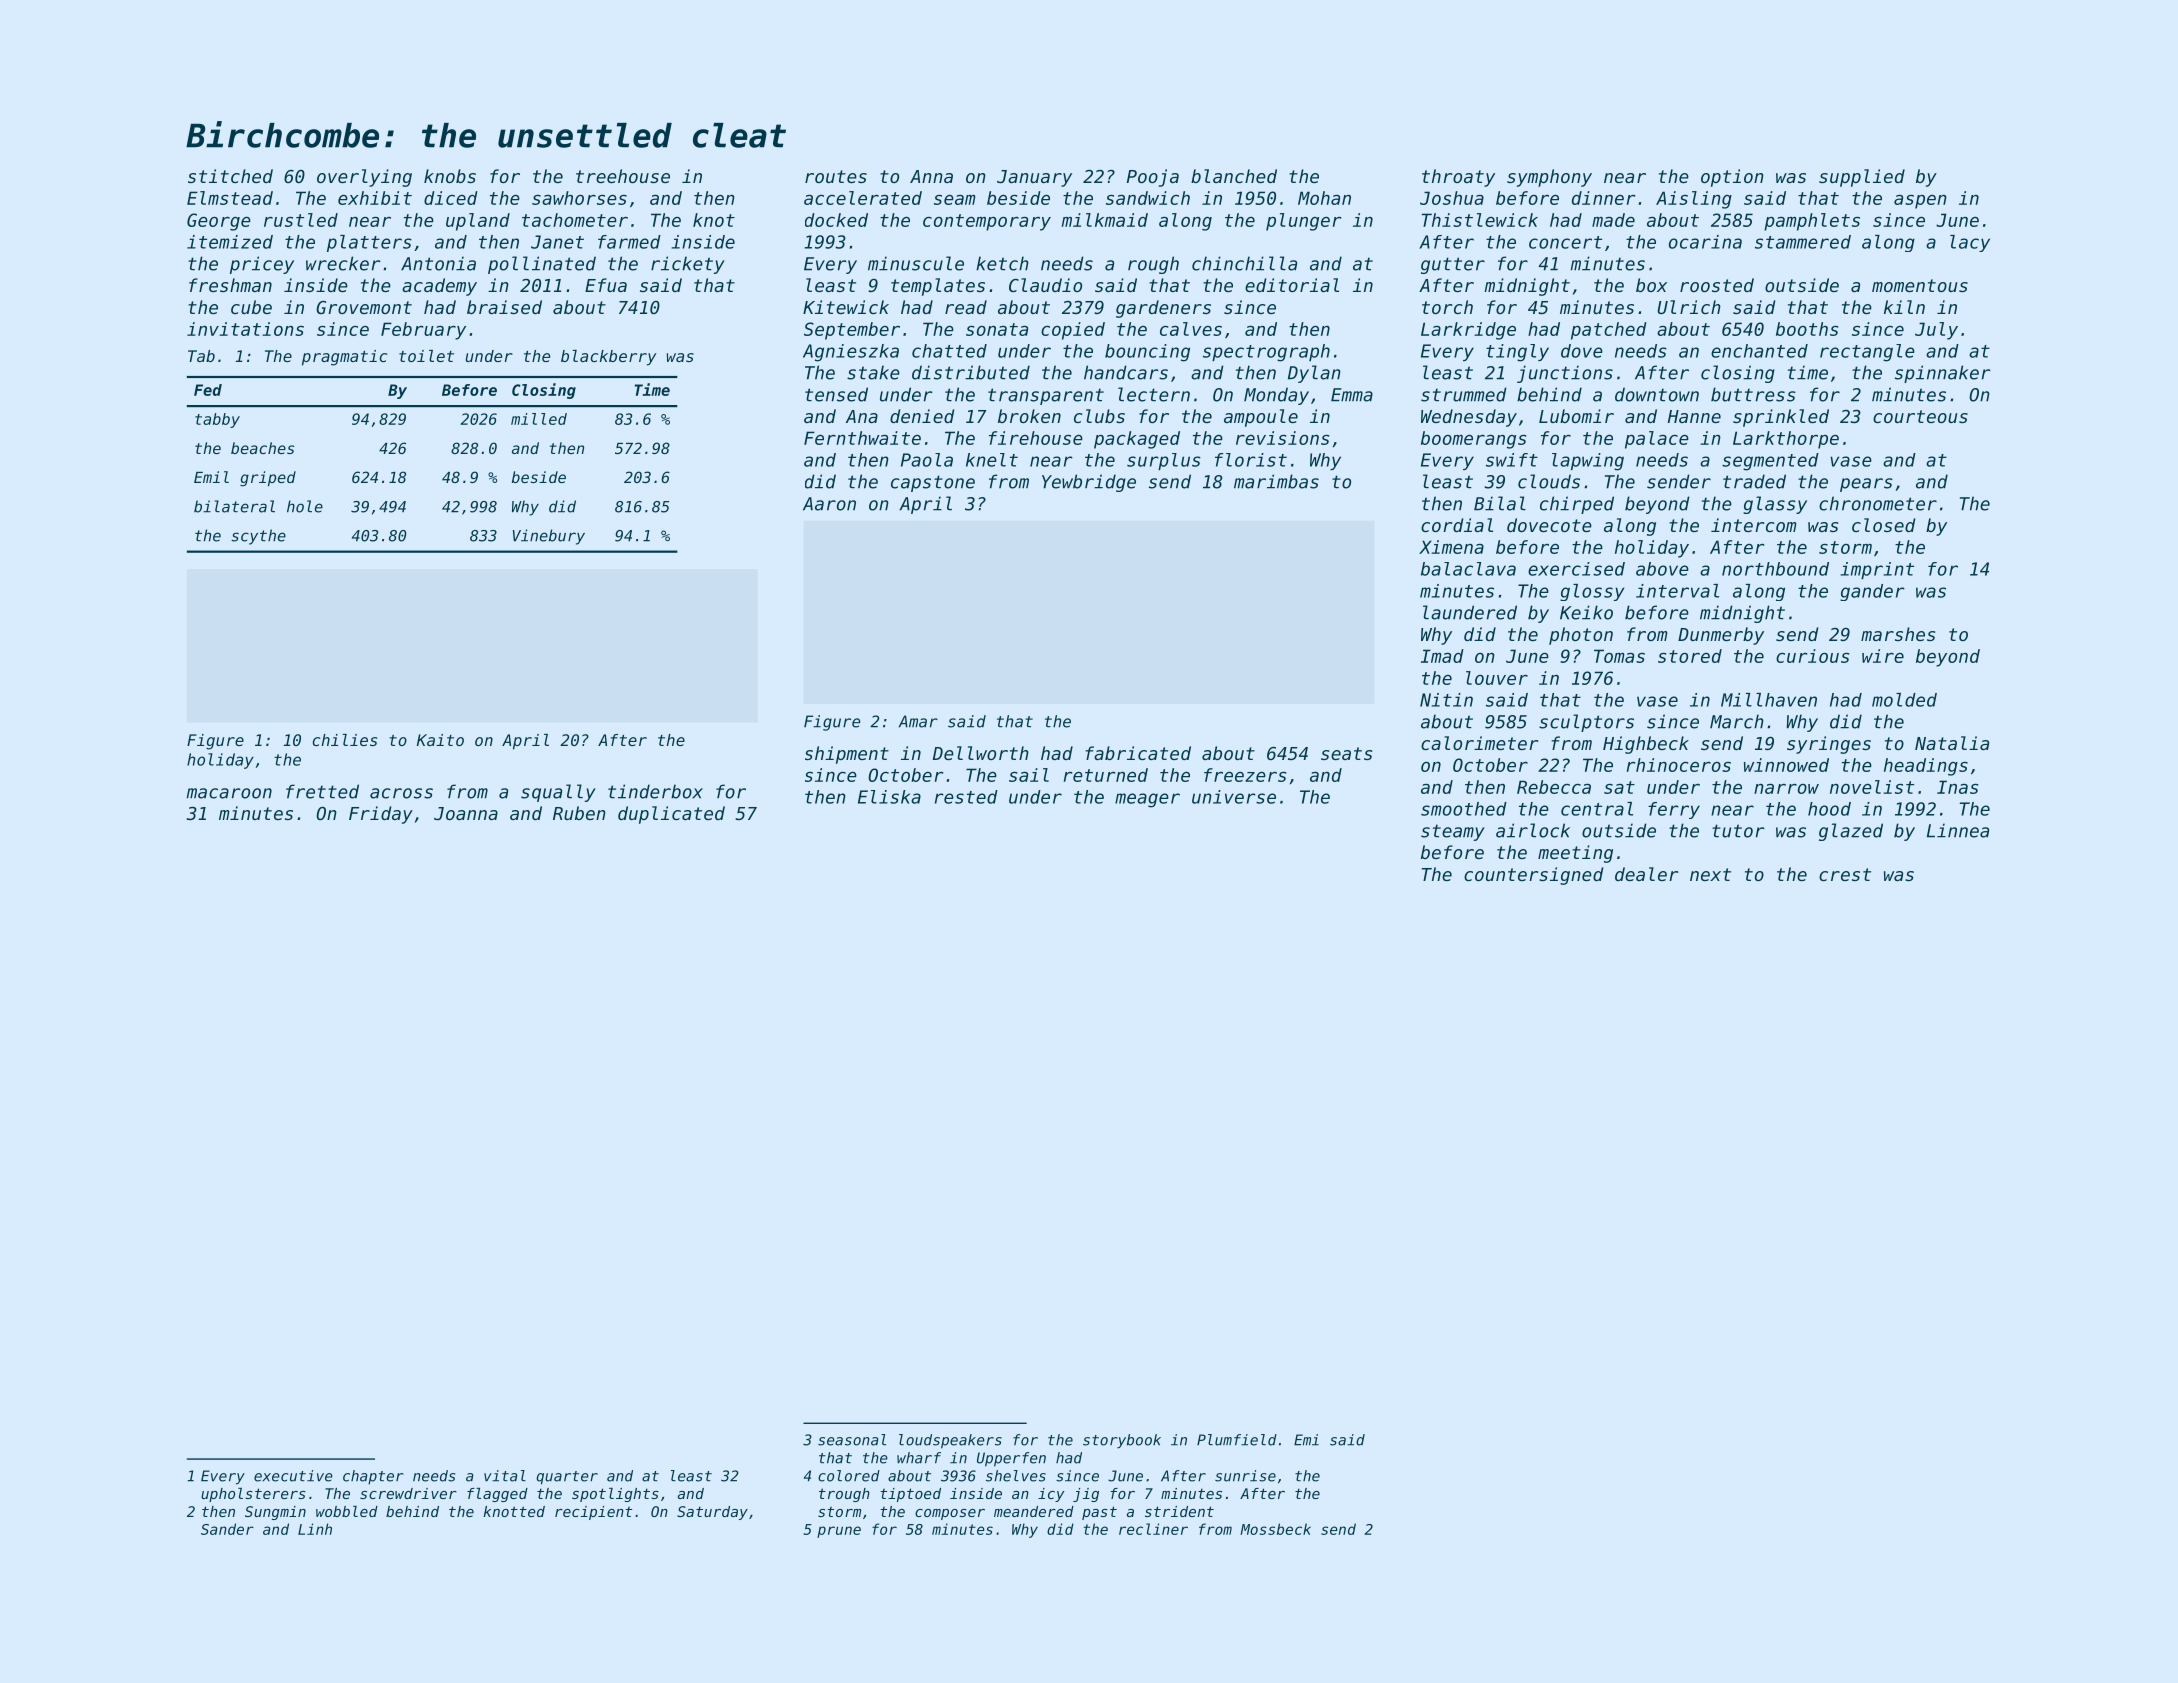 The height and width of the screenshot is (1683, 2178). I want to click on routes, so click(836, 176).
